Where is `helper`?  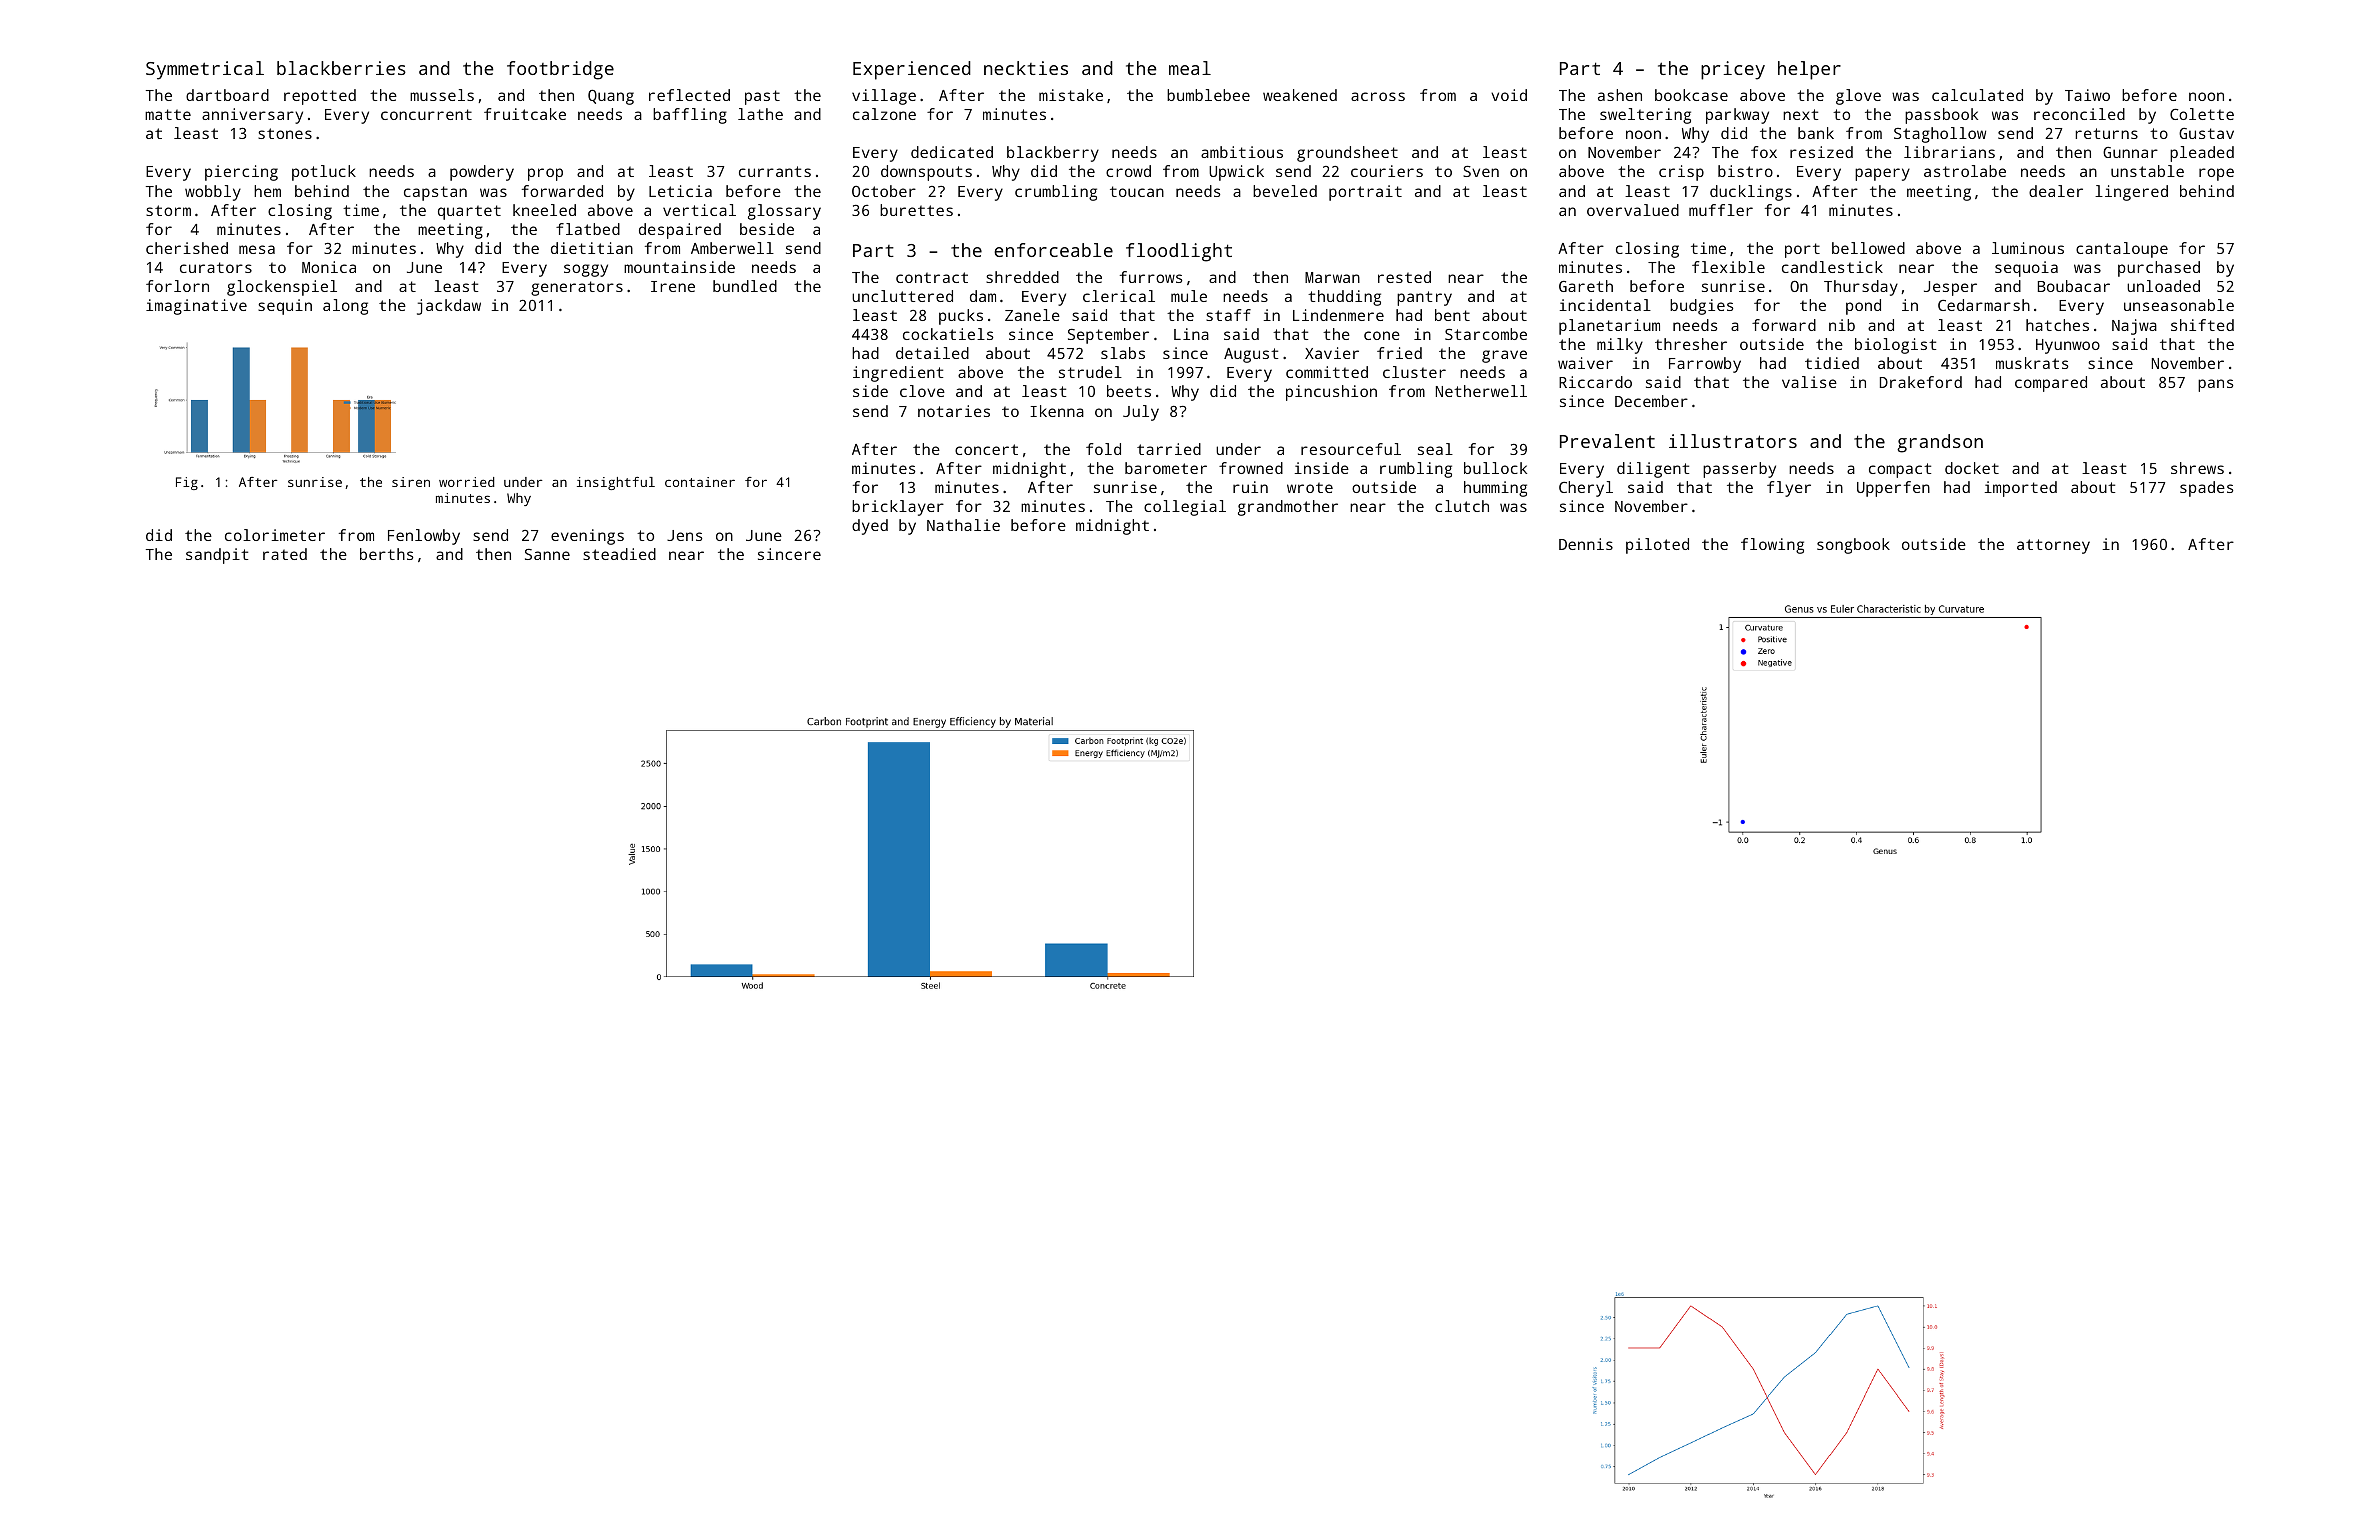 helper is located at coordinates (1809, 70).
